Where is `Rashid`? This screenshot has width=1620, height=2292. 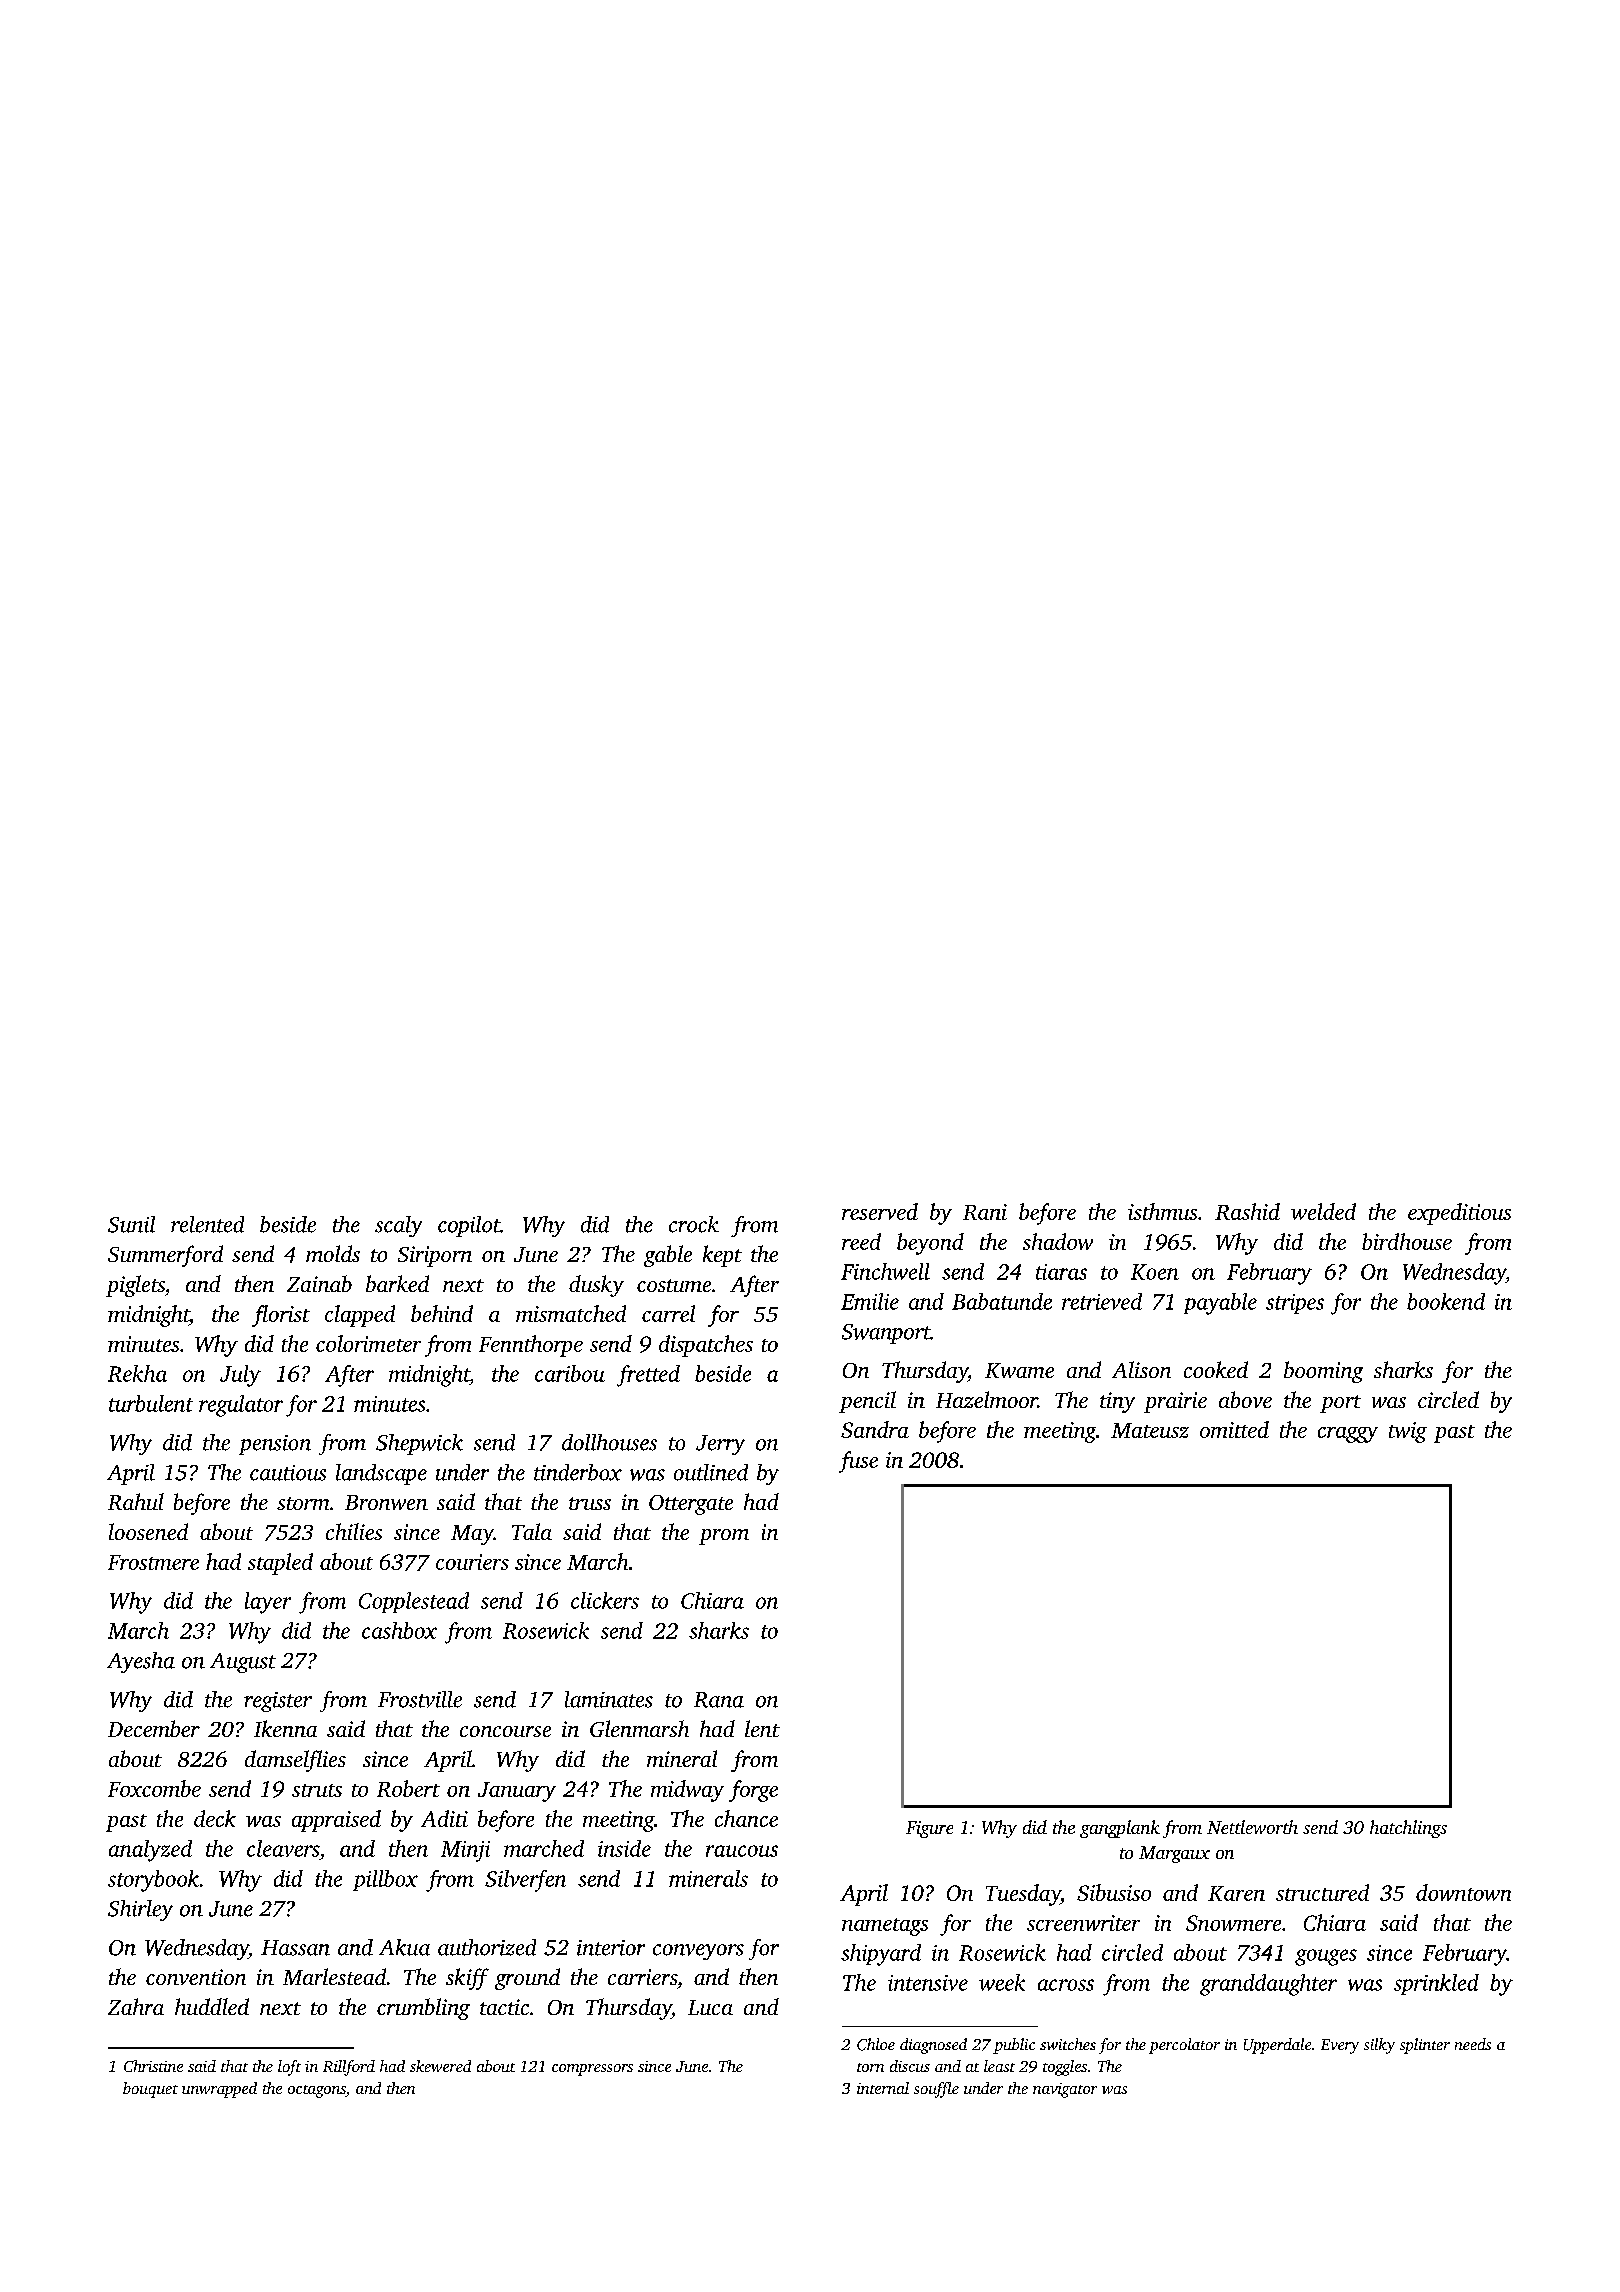 Rashid is located at coordinates (1247, 1211).
